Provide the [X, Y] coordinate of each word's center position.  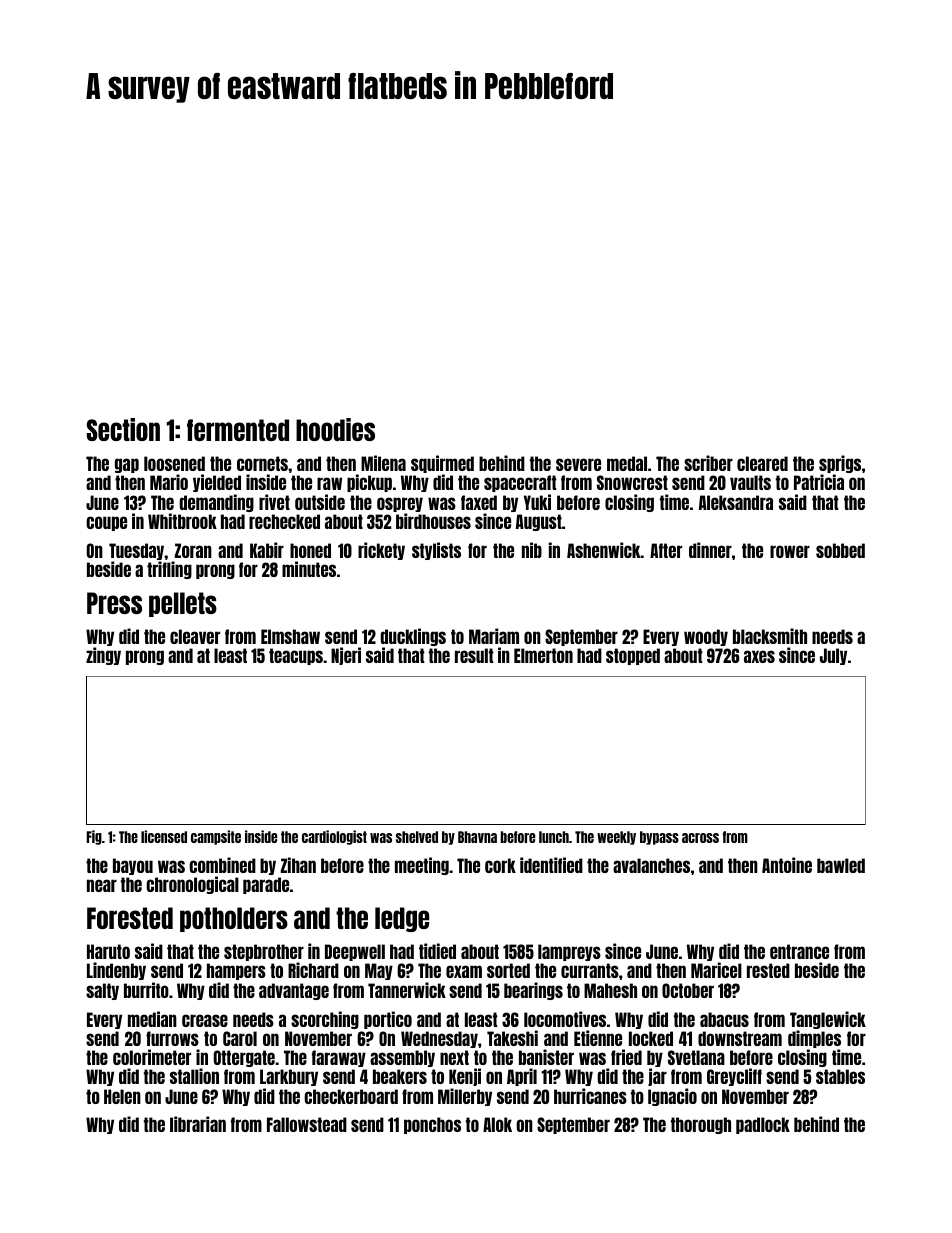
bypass [659, 838]
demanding [216, 503]
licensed [164, 836]
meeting [422, 866]
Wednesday [439, 1039]
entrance [799, 951]
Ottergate [244, 1058]
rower [790, 551]
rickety [381, 551]
